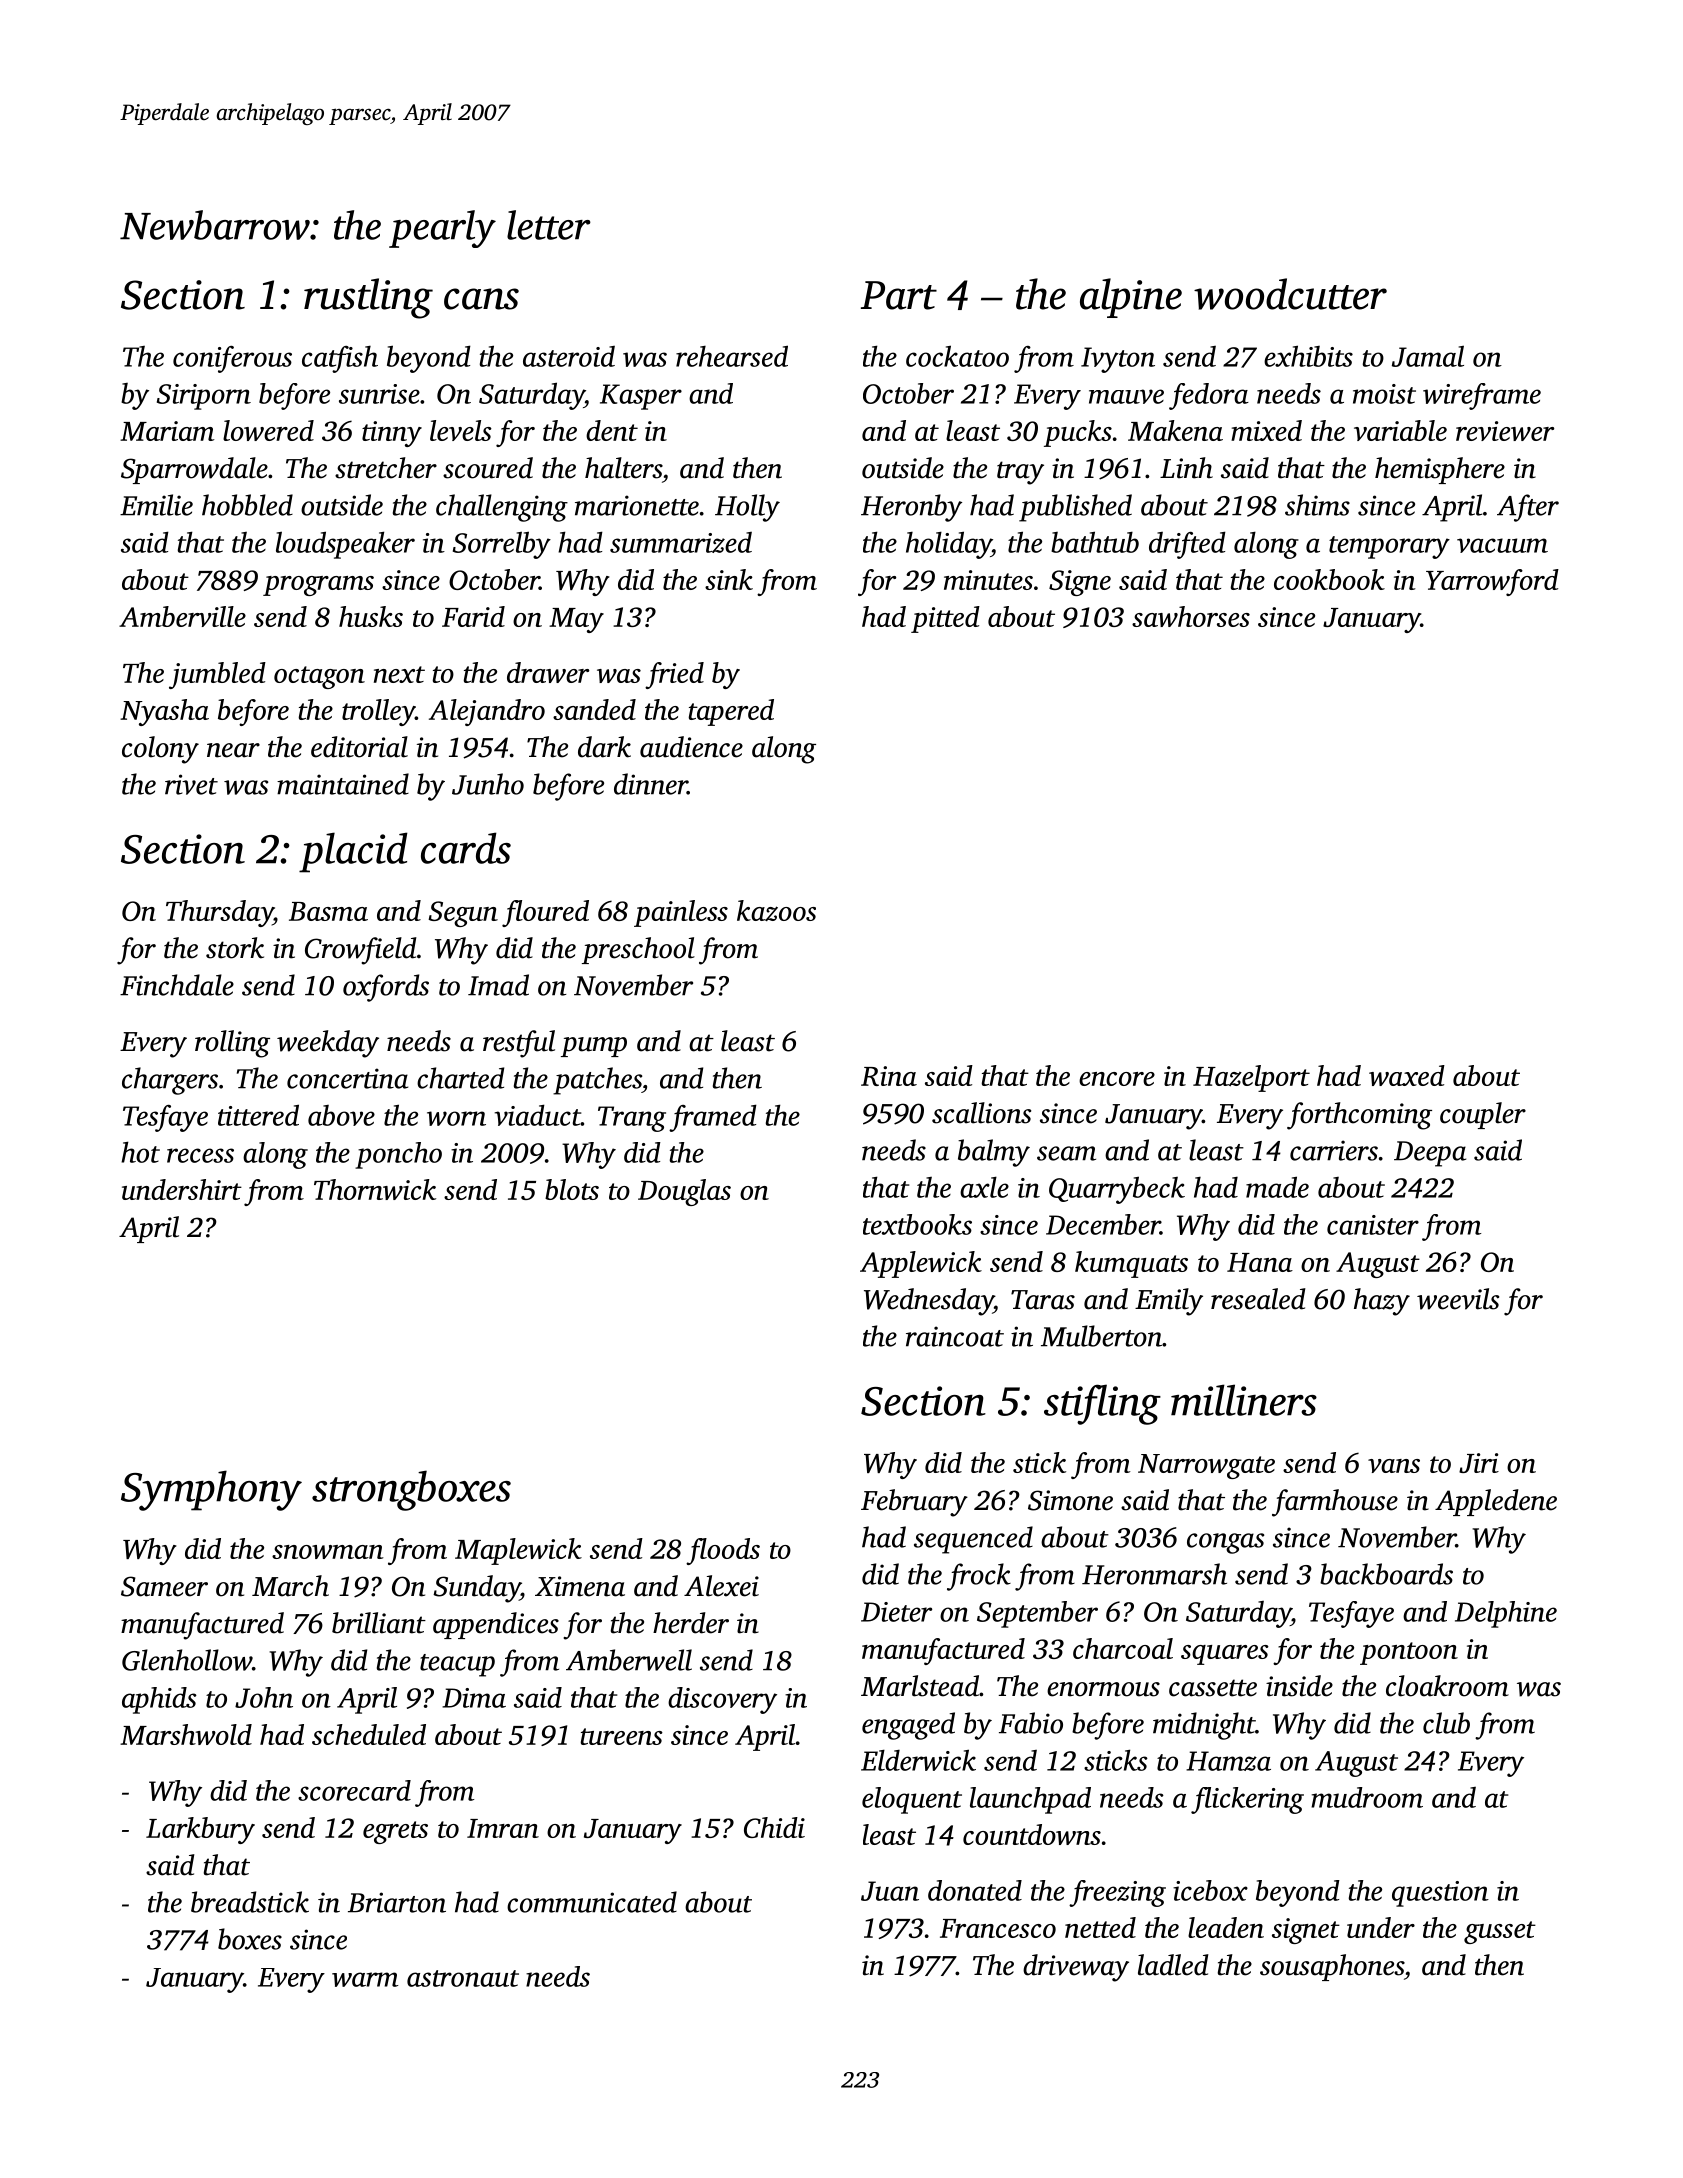 The height and width of the screenshot is (2178, 1683). Describe the element at coordinates (461, 430) in the screenshot. I see `levels` at that location.
